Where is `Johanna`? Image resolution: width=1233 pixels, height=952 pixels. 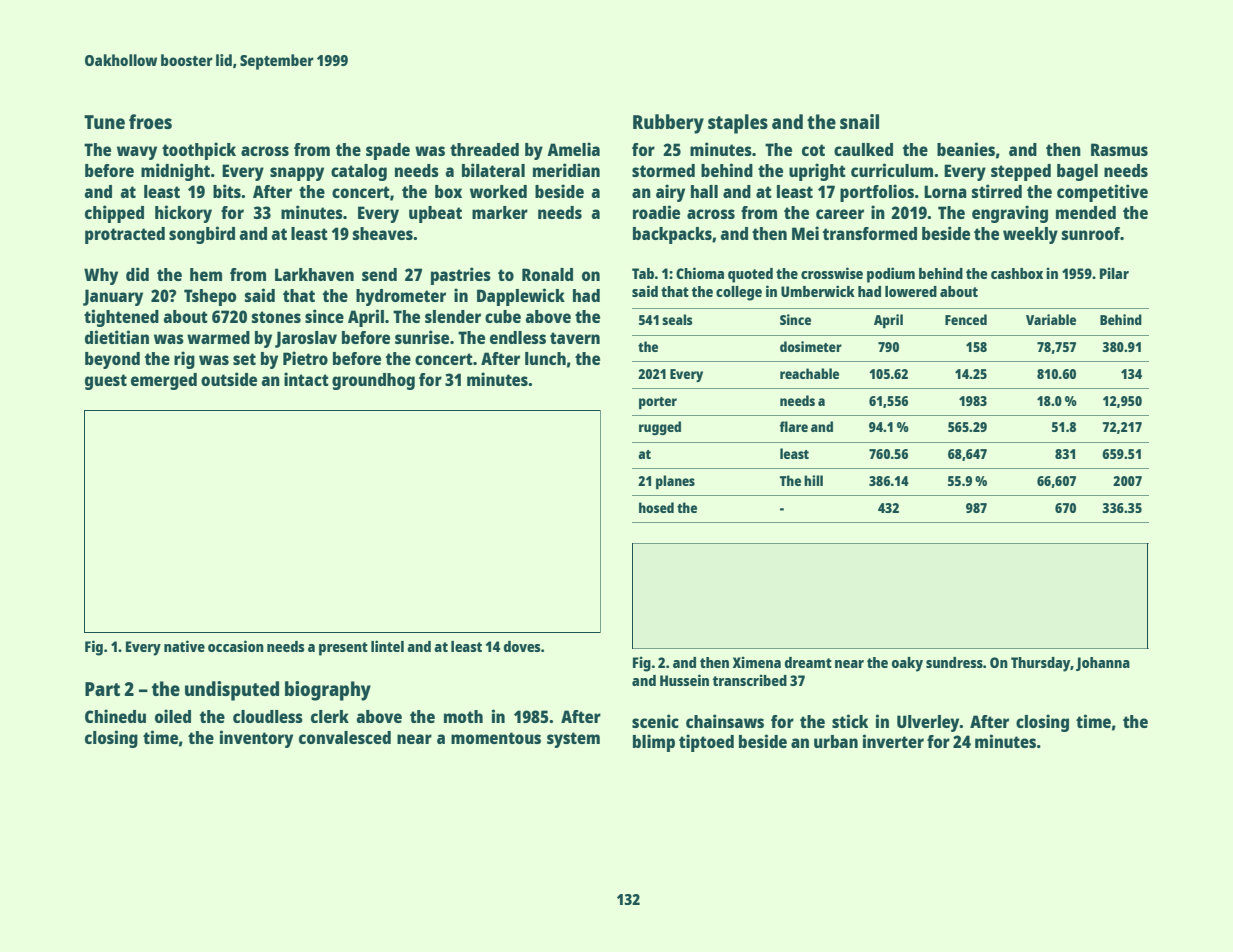
Johanna is located at coordinates (1103, 664).
